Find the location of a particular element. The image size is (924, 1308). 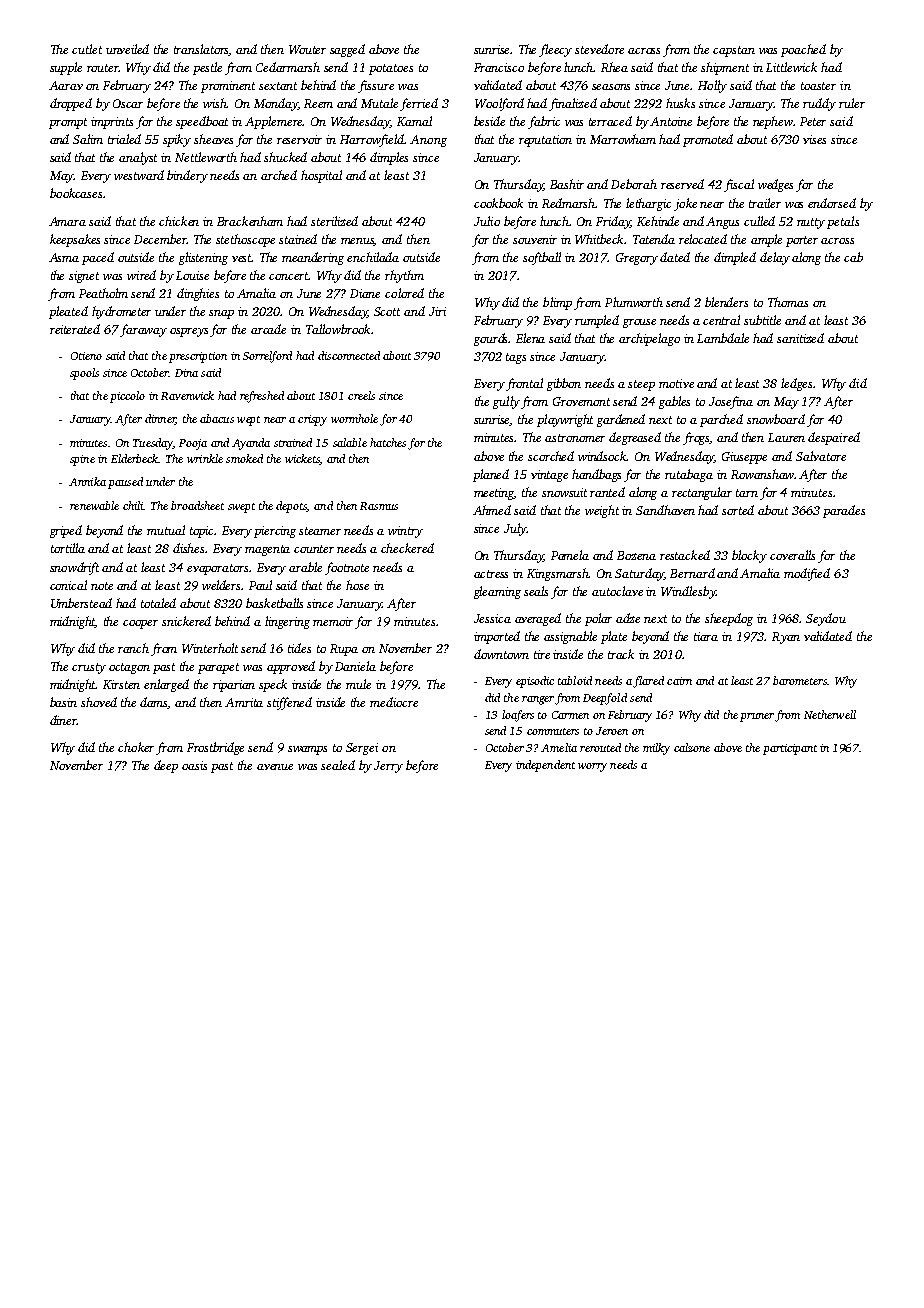

barometers is located at coordinates (800, 680).
